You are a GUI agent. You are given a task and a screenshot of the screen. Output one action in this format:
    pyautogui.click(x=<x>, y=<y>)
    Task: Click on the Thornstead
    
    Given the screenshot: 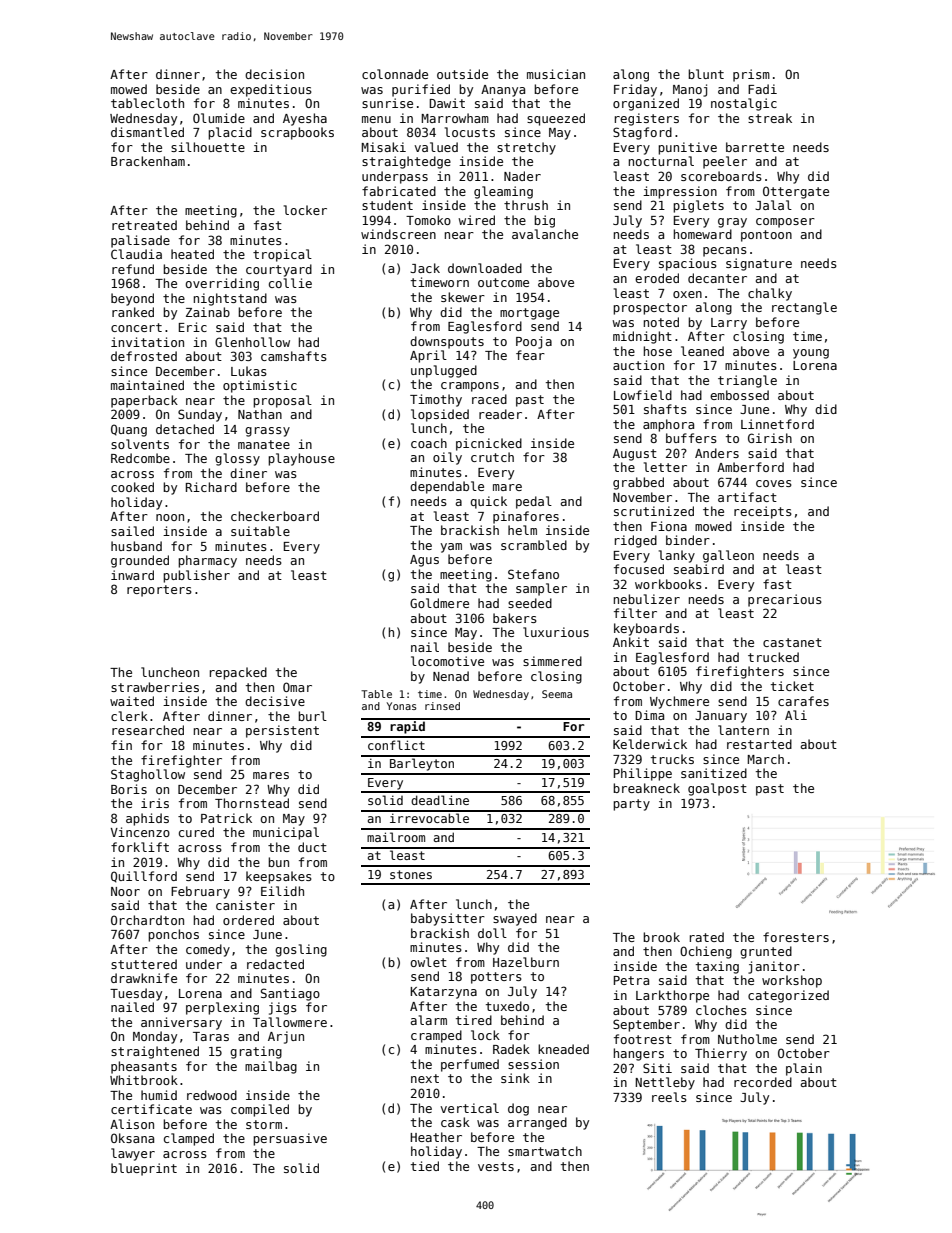 What is the action you would take?
    pyautogui.click(x=252, y=803)
